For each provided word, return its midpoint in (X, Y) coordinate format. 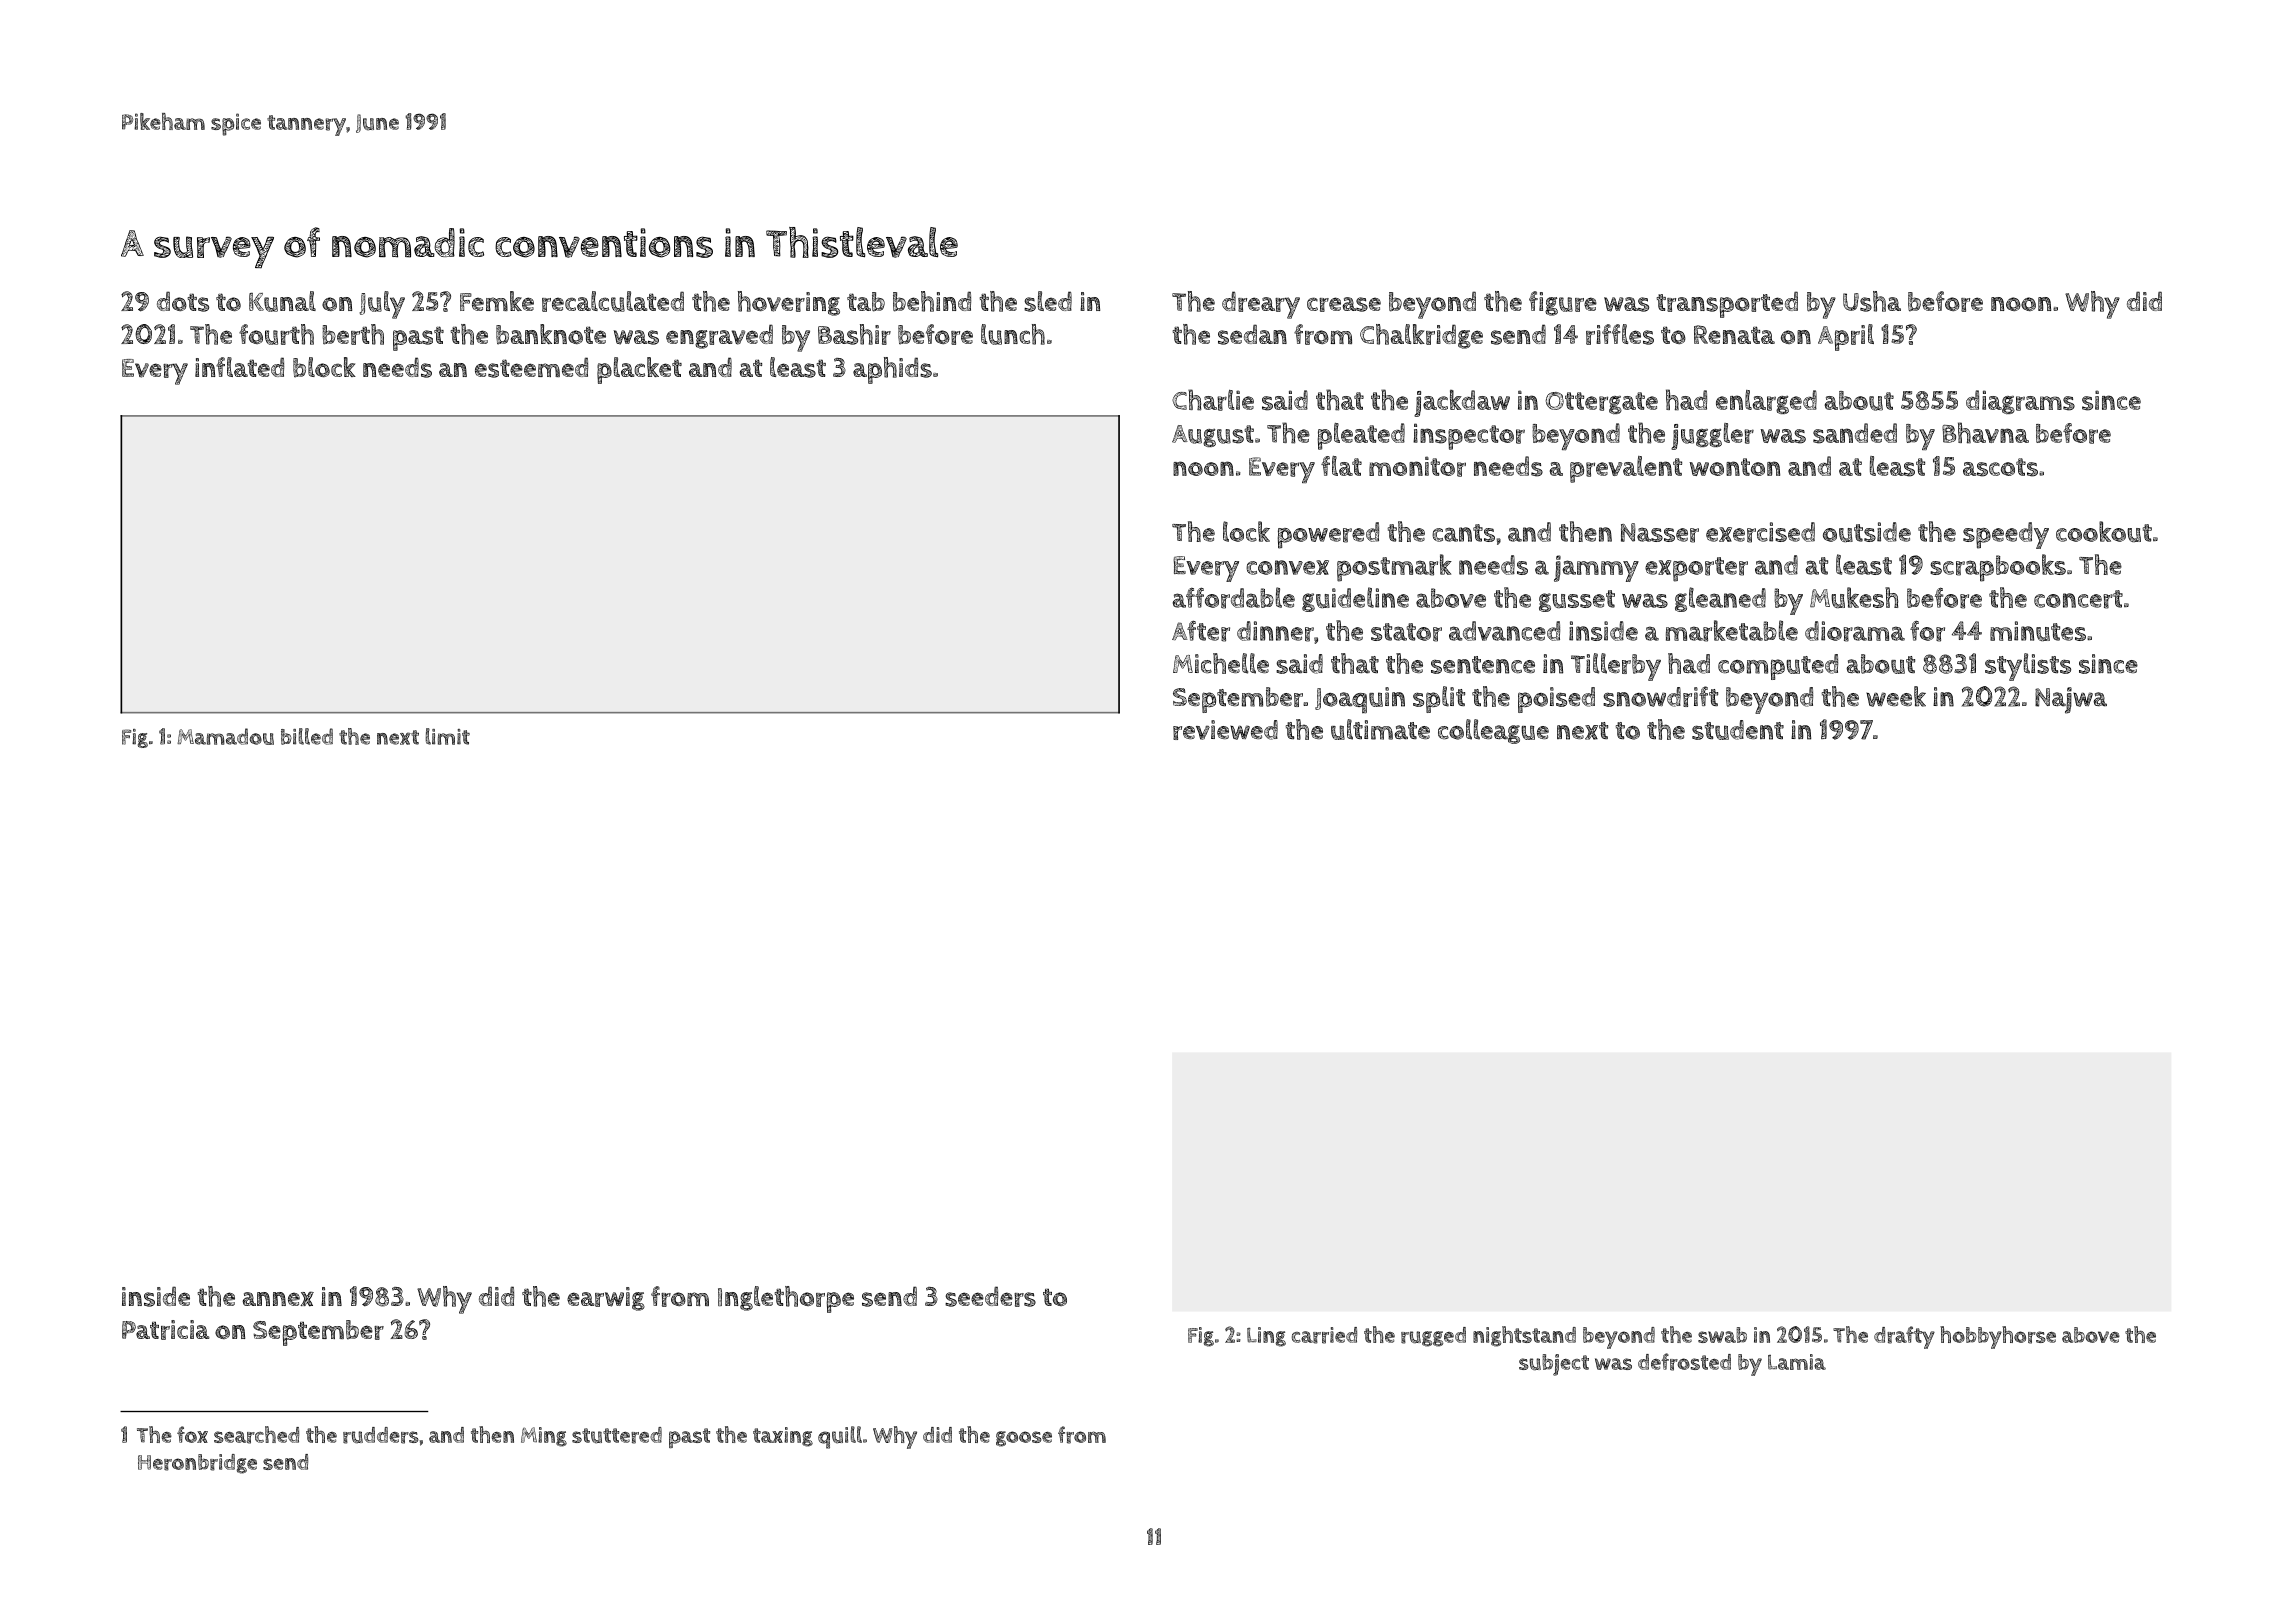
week (1896, 696)
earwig (606, 1299)
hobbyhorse (1998, 1337)
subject (1554, 1365)
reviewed (1225, 730)
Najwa (2071, 700)
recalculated (613, 301)
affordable (1234, 598)
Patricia (166, 1330)
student (1738, 730)
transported (1727, 304)
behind (932, 301)
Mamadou (225, 736)
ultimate (1380, 729)
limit (448, 736)
